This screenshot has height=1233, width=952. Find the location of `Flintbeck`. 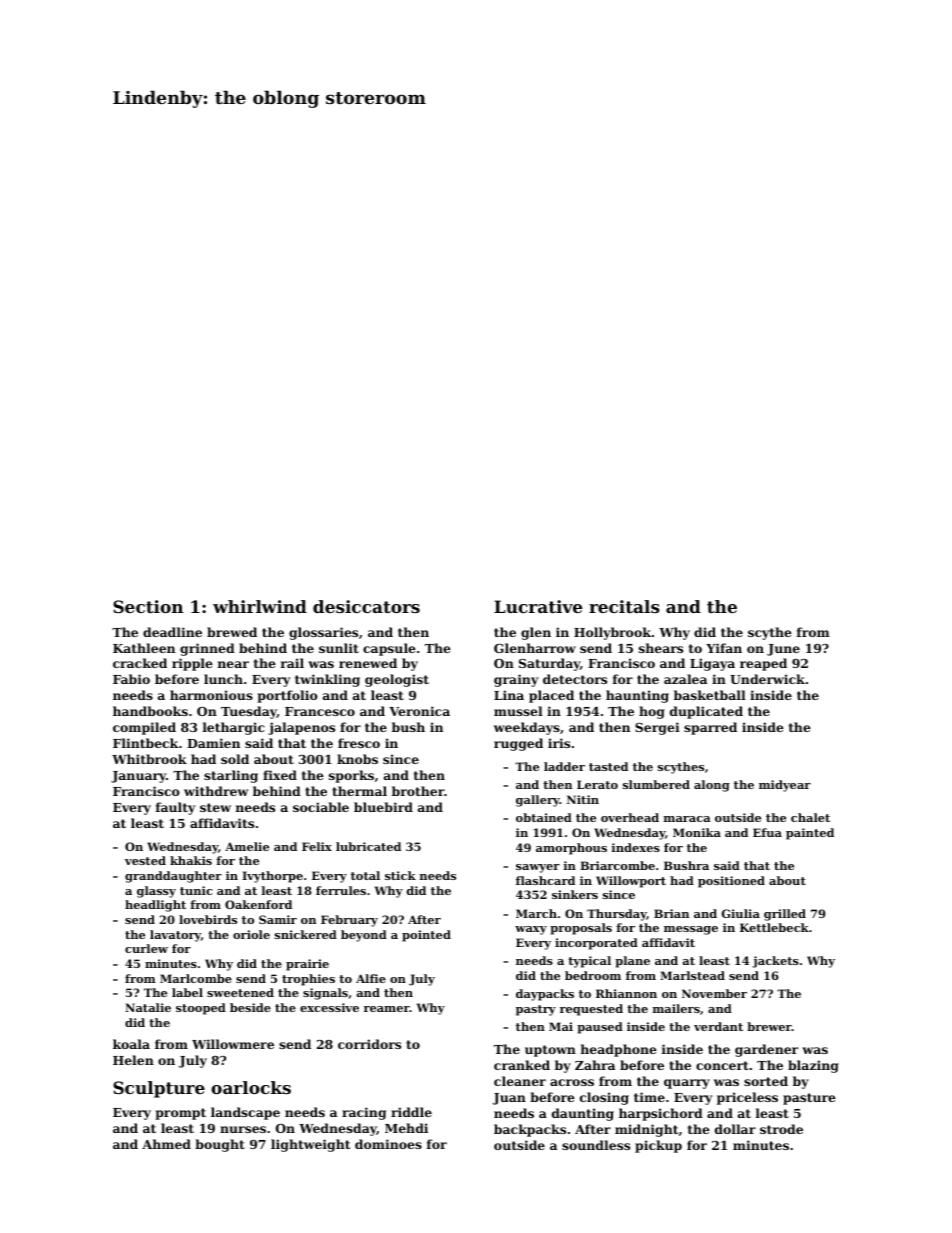

Flintbeck is located at coordinates (145, 743).
